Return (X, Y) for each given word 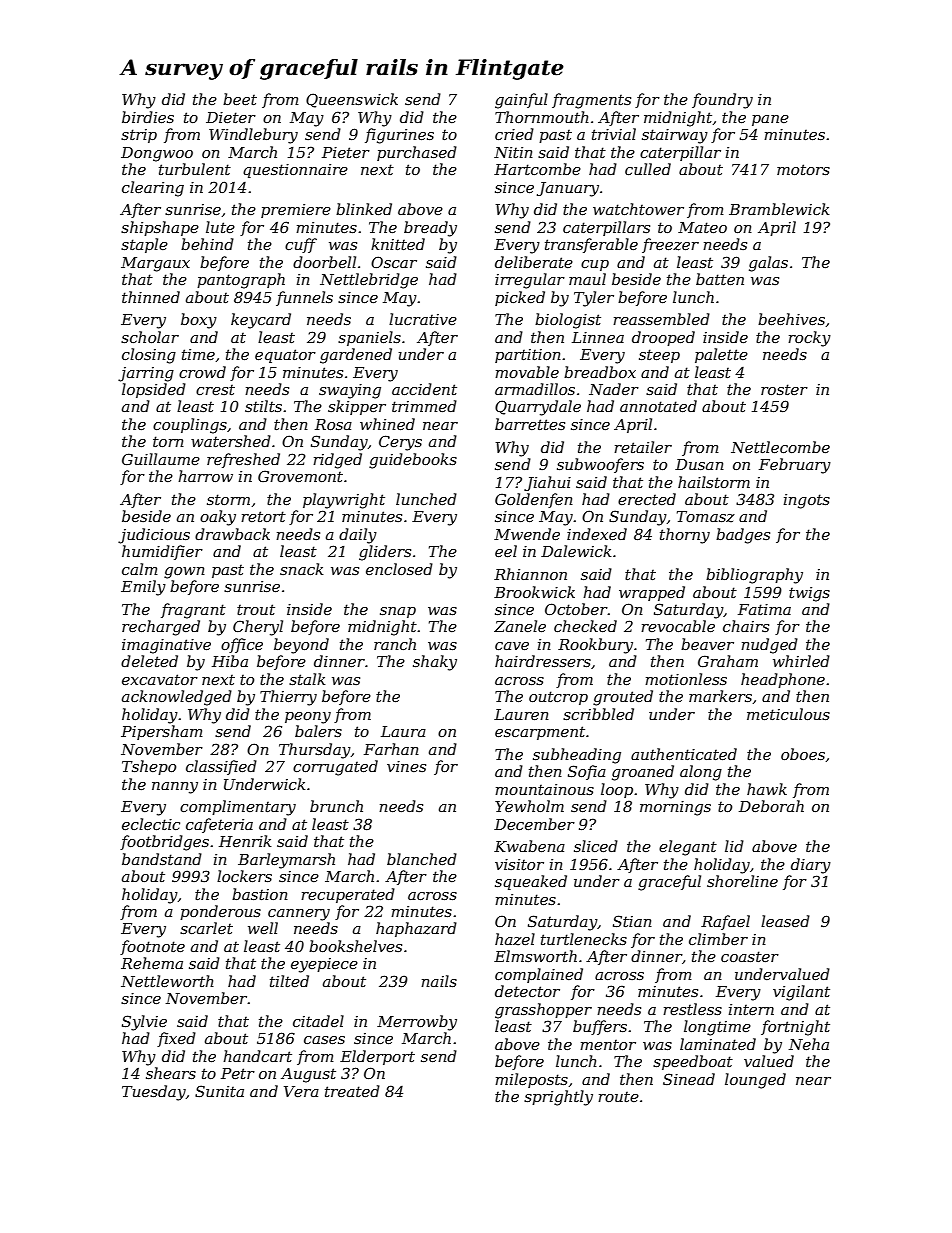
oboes (803, 754)
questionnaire (295, 171)
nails (439, 981)
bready (430, 229)
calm (140, 569)
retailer (643, 447)
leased (785, 921)
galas (768, 264)
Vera (301, 1091)
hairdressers (543, 661)
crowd (202, 372)
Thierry (288, 698)
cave (512, 646)
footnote (152, 947)
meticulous (788, 714)
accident (424, 389)
